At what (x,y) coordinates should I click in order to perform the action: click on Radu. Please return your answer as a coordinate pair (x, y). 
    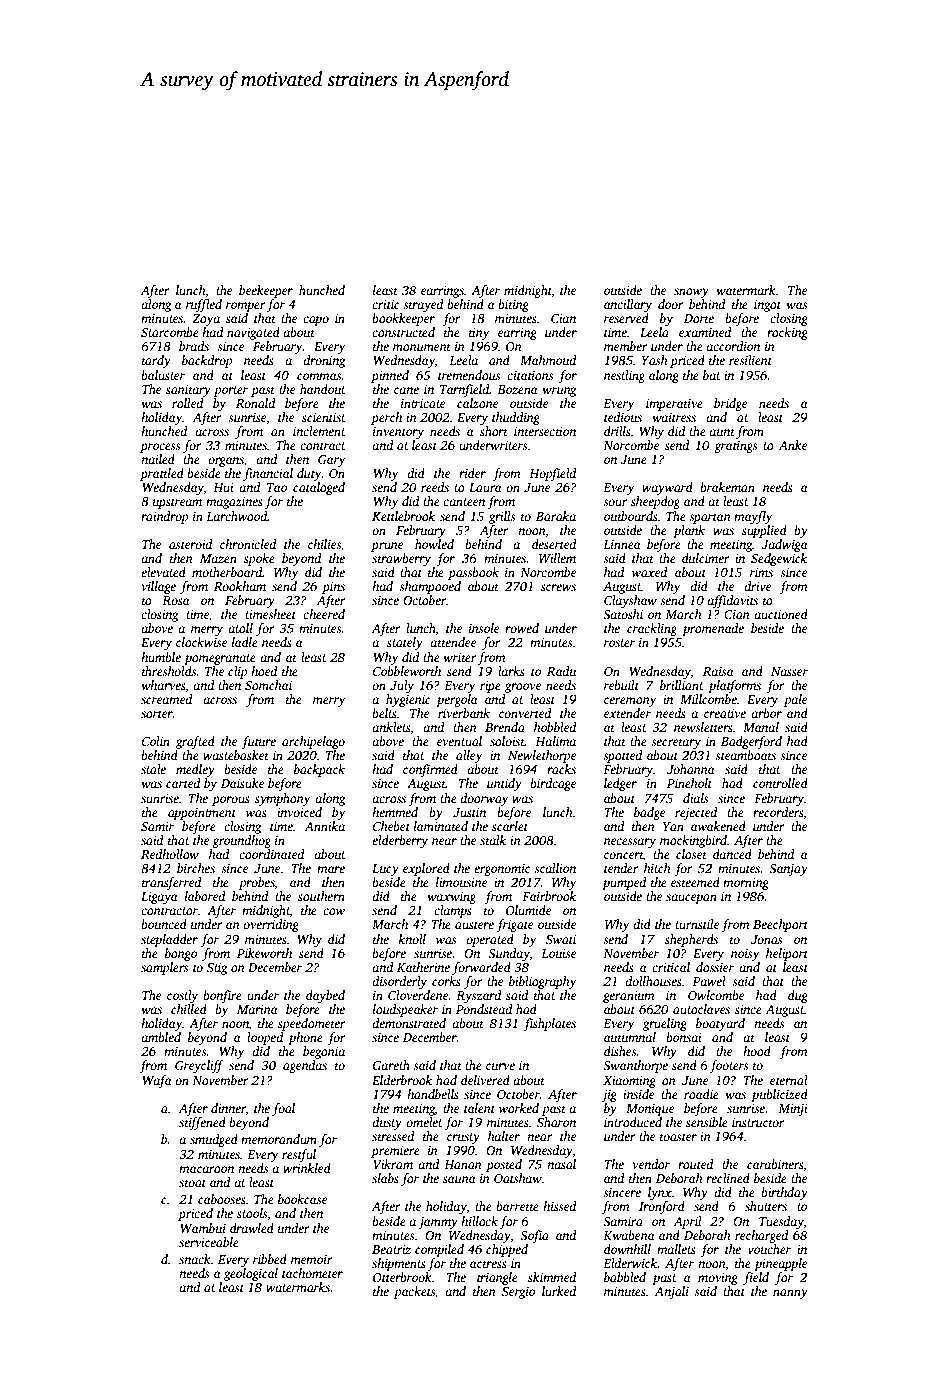
    Looking at the image, I should click on (561, 671).
